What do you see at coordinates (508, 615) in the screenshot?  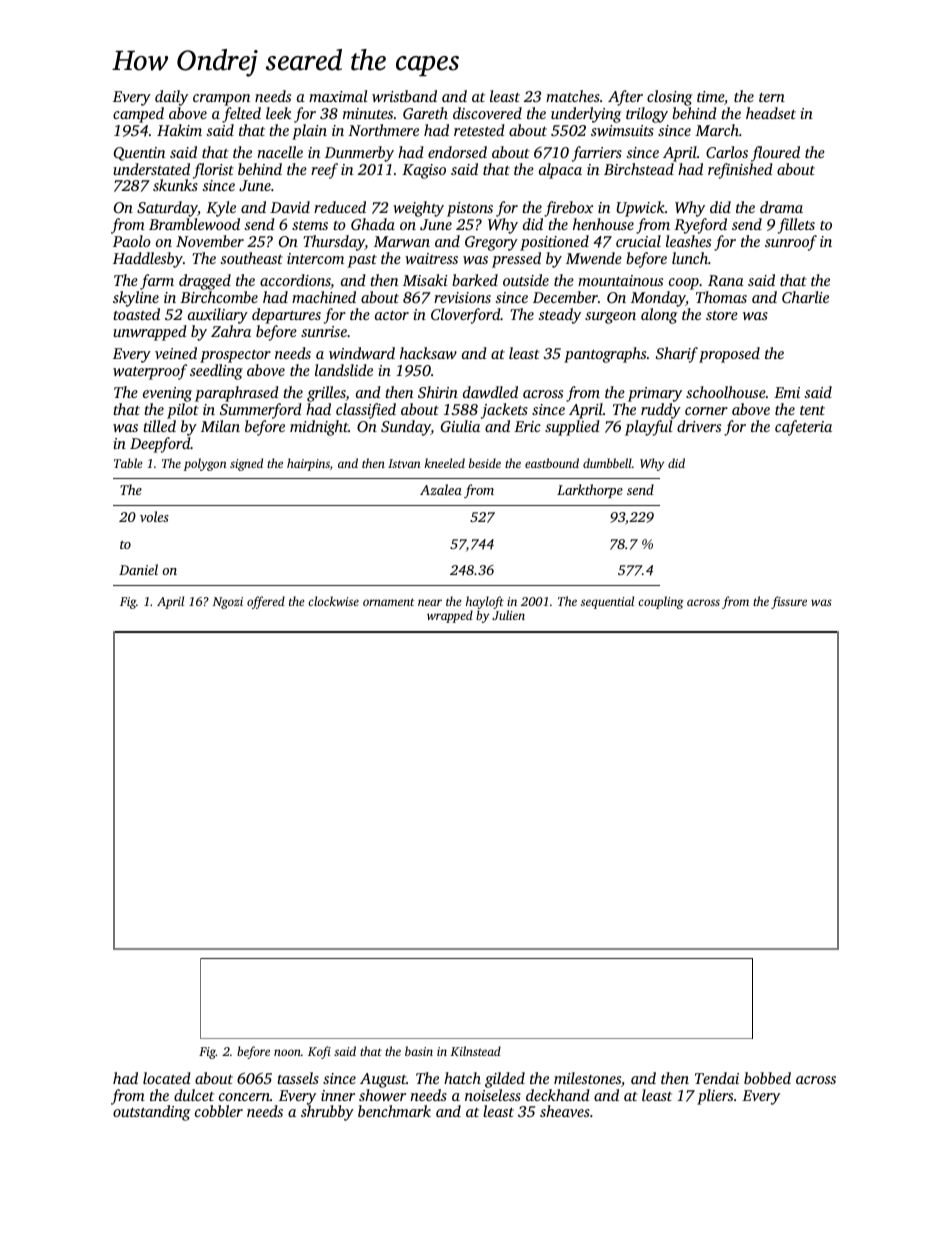 I see `Julien` at bounding box center [508, 615].
